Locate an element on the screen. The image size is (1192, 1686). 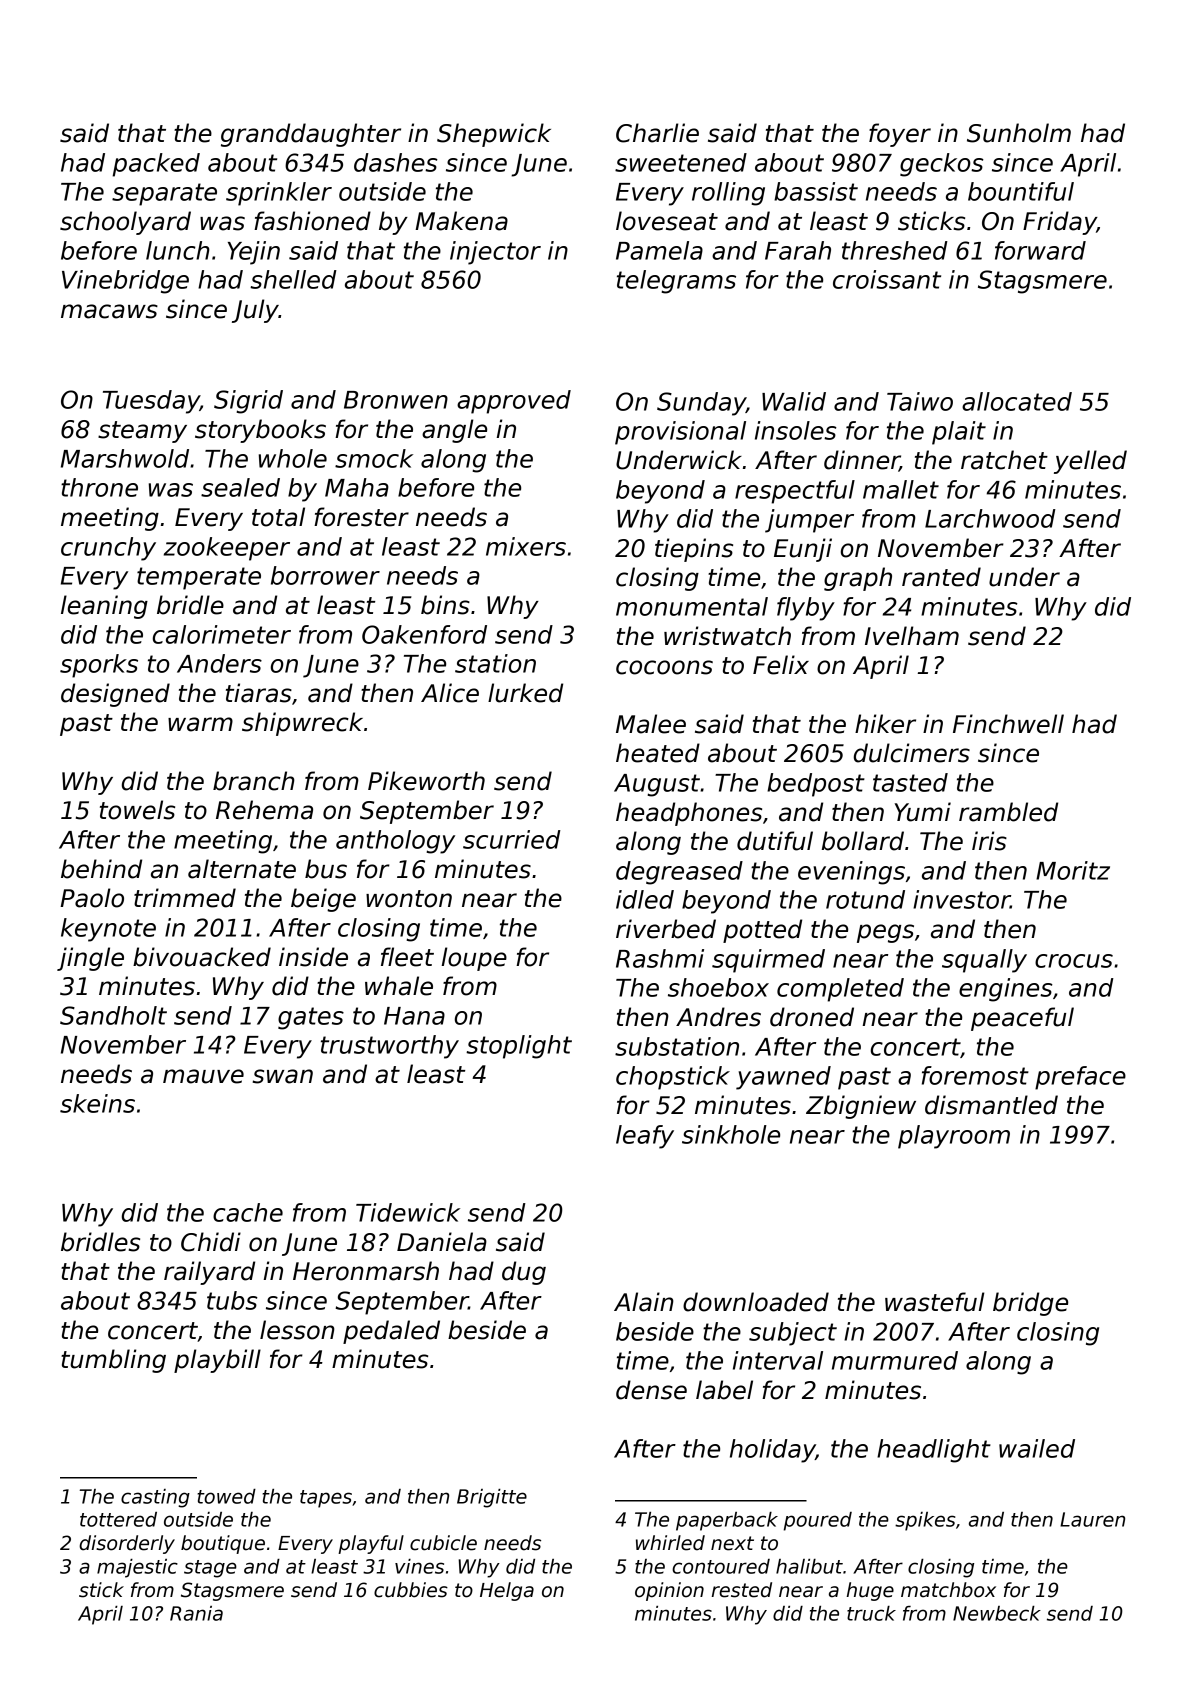
zookeeper is located at coordinates (227, 549).
